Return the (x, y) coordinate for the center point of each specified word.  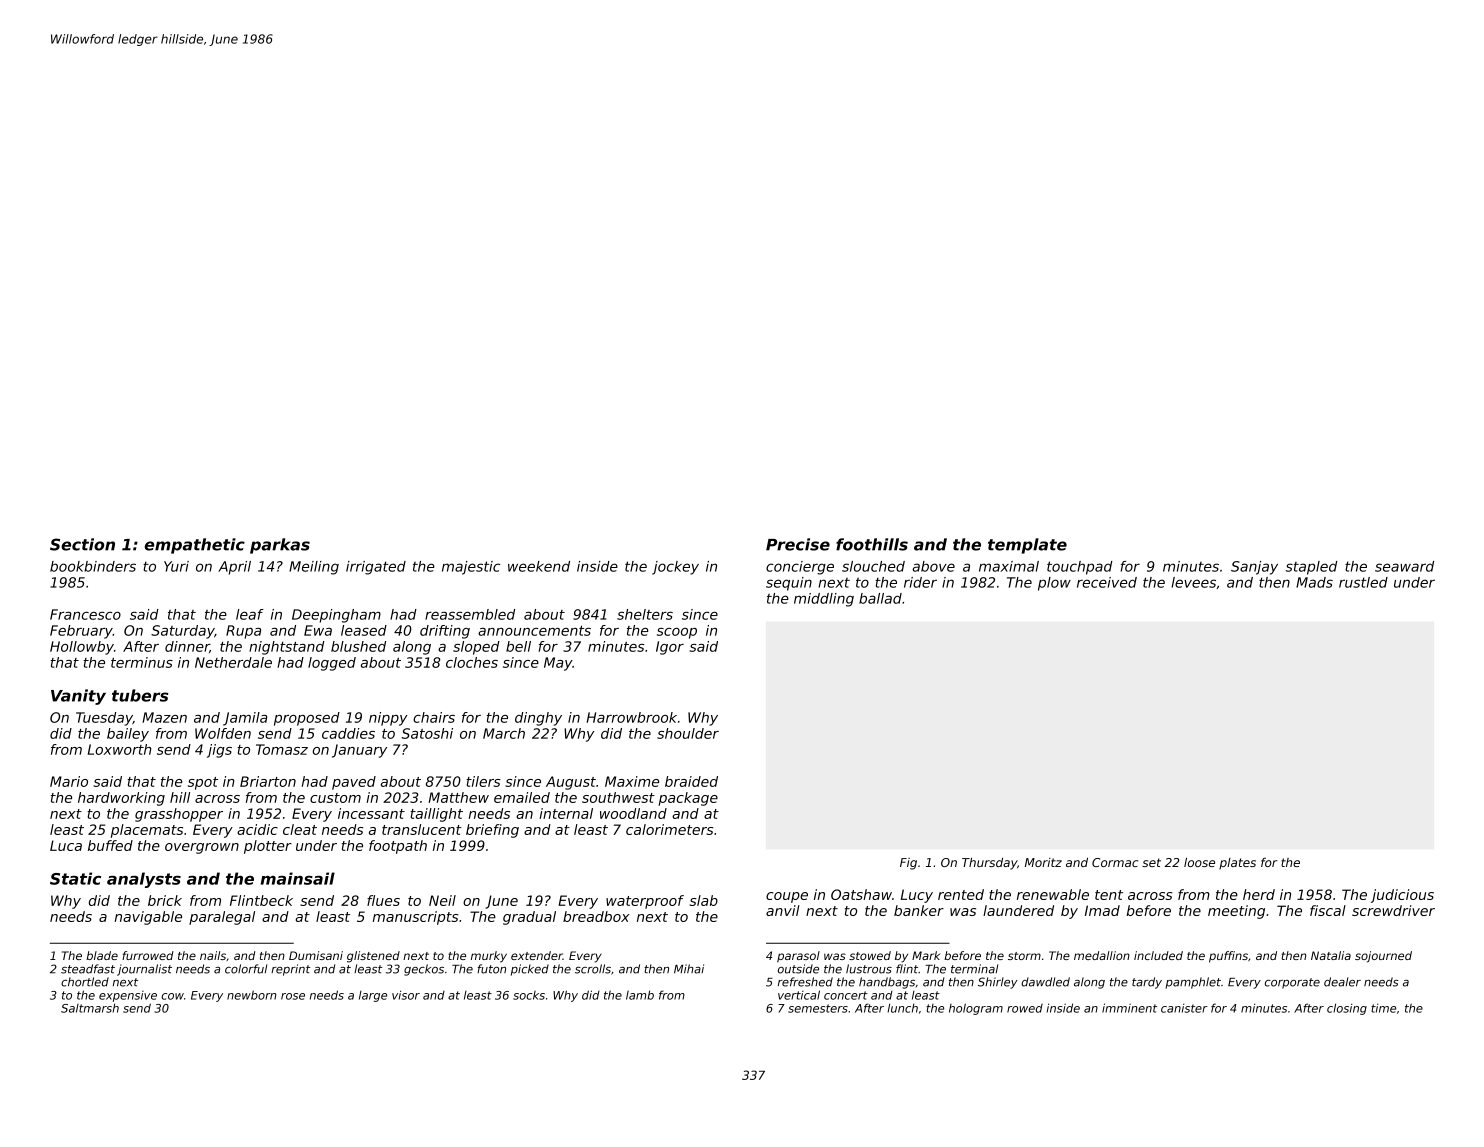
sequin (789, 584)
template (1027, 546)
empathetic (195, 546)
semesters (818, 1008)
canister (1184, 1008)
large (373, 996)
